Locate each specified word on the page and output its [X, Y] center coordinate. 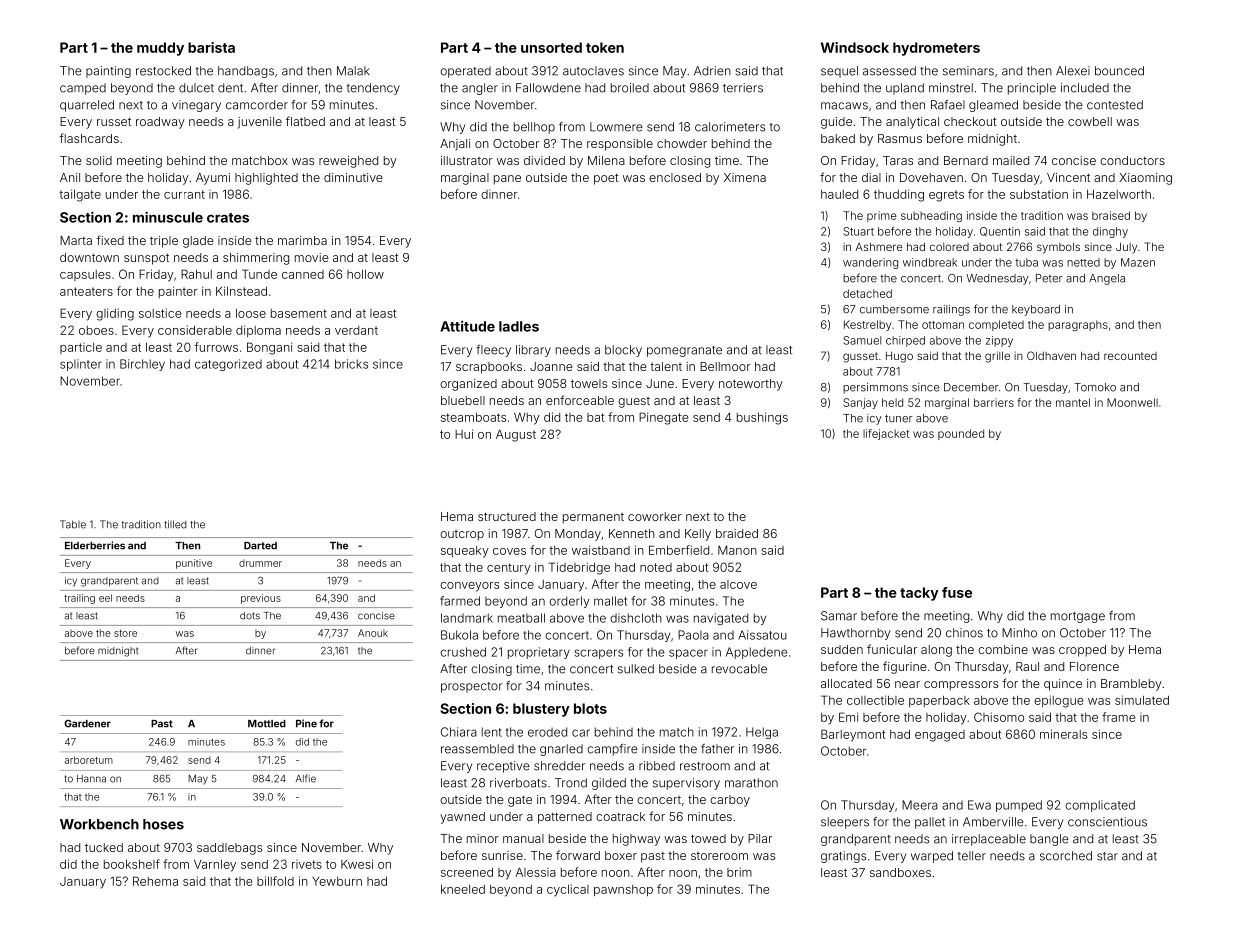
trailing [79, 599]
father [717, 749]
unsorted [551, 47]
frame [1118, 717]
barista [211, 47]
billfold [275, 881]
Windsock [855, 47]
